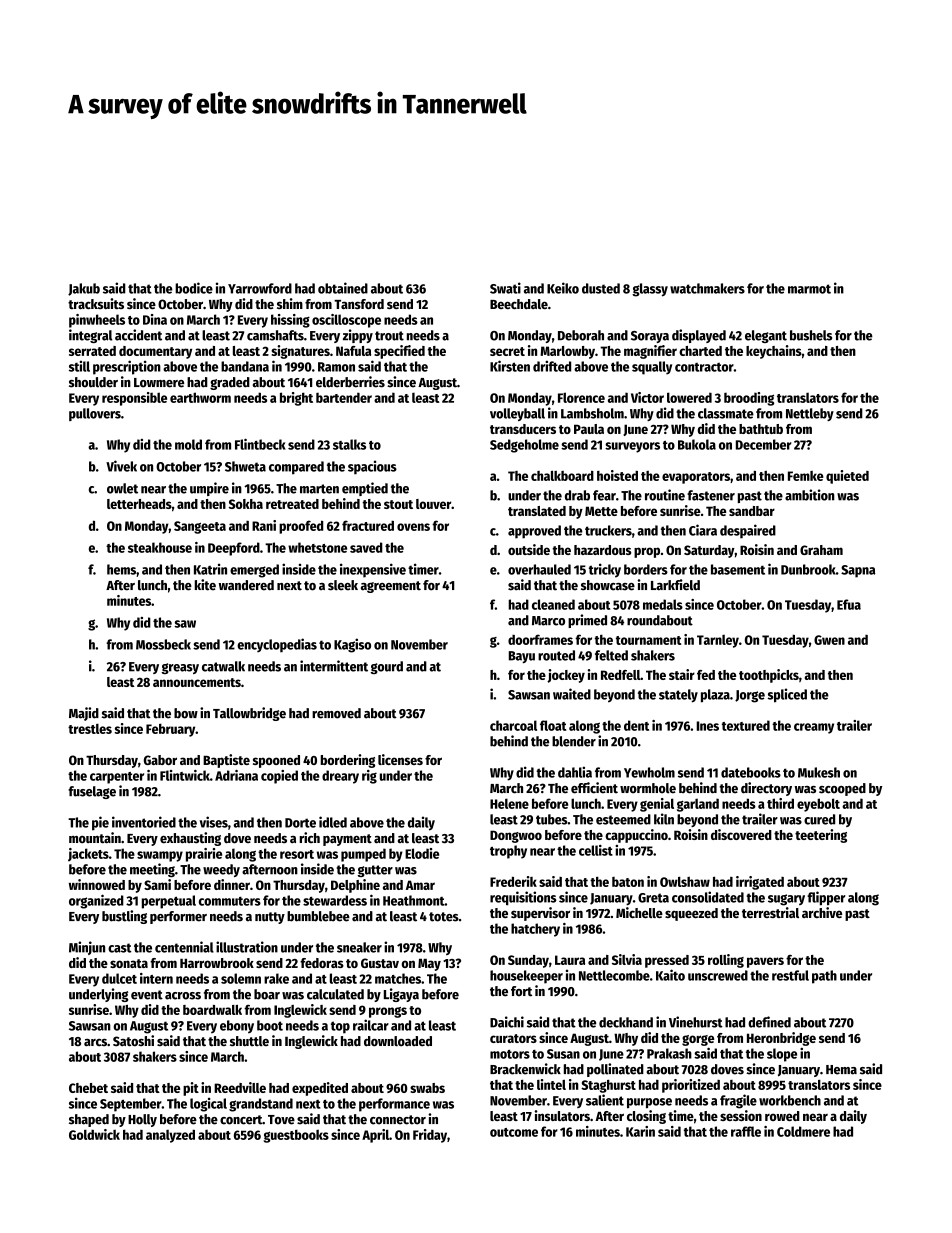  Describe the element at coordinates (841, 1070) in the screenshot. I see `Hema` at that location.
